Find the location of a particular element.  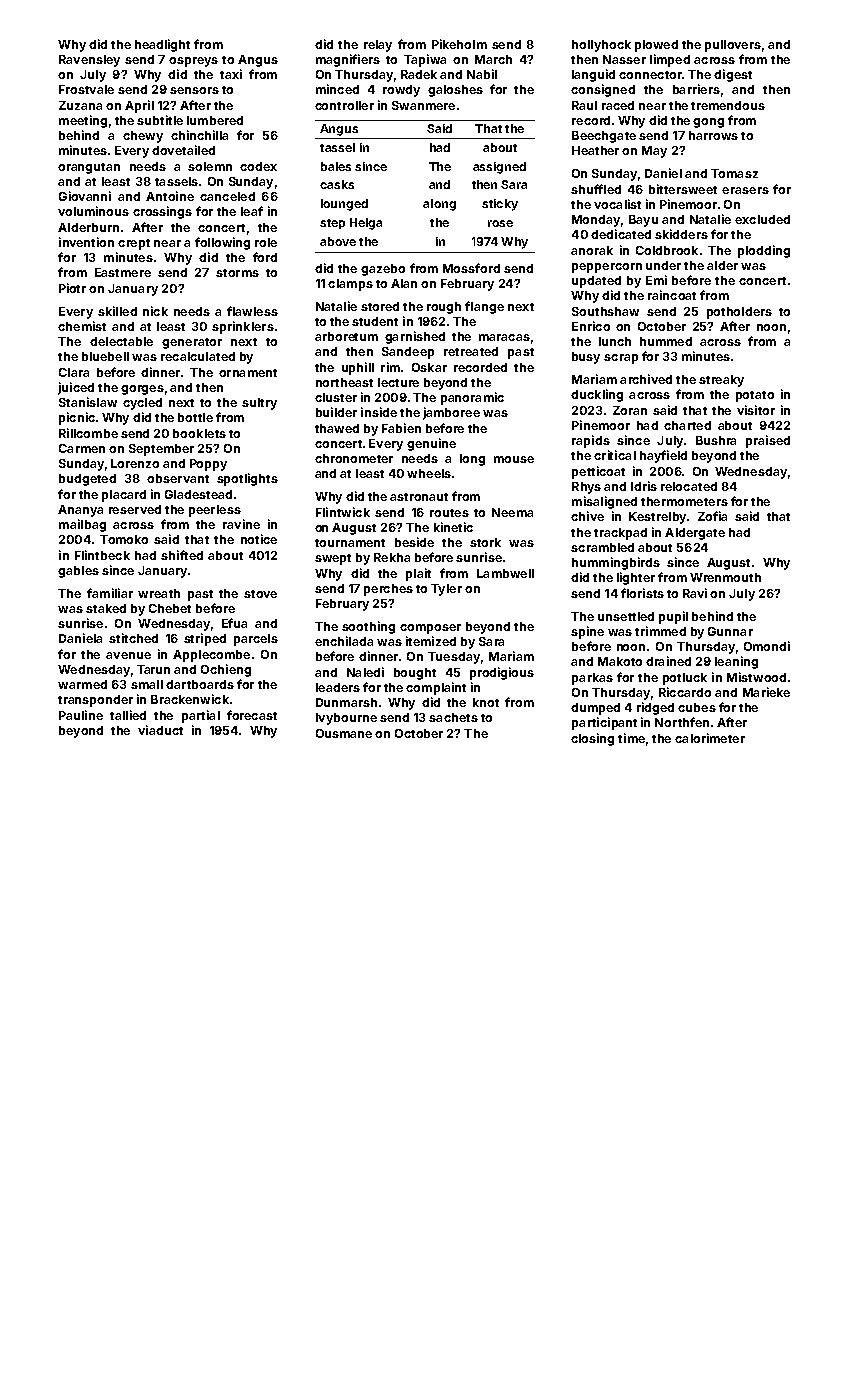

calorimeter is located at coordinates (710, 738).
